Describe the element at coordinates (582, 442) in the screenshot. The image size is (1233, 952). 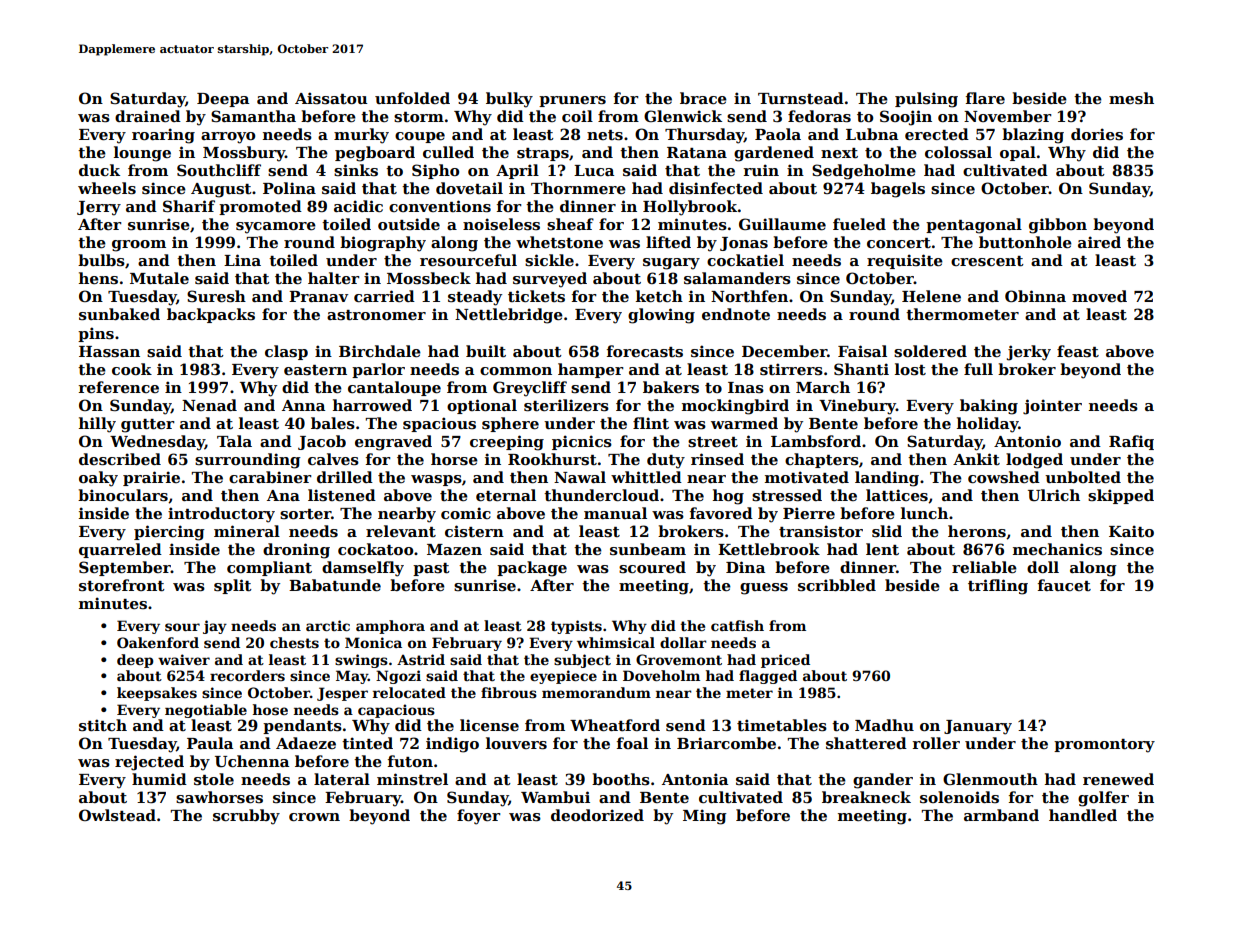
I see `picnics` at that location.
